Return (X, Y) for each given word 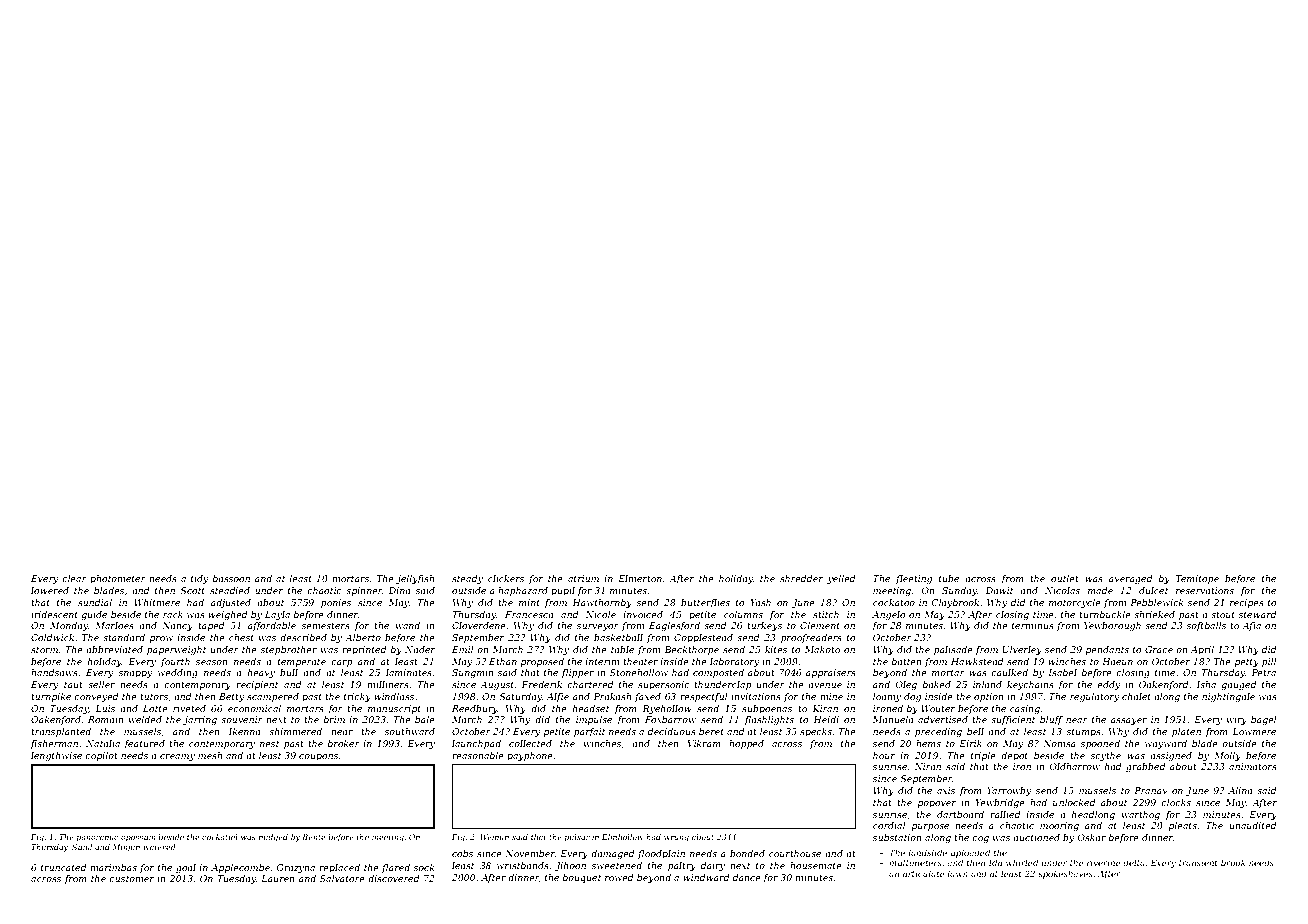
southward (410, 731)
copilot (101, 756)
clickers (506, 578)
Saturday (520, 697)
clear (74, 578)
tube (949, 578)
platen (1186, 732)
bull (289, 672)
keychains (1030, 685)
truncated (63, 867)
